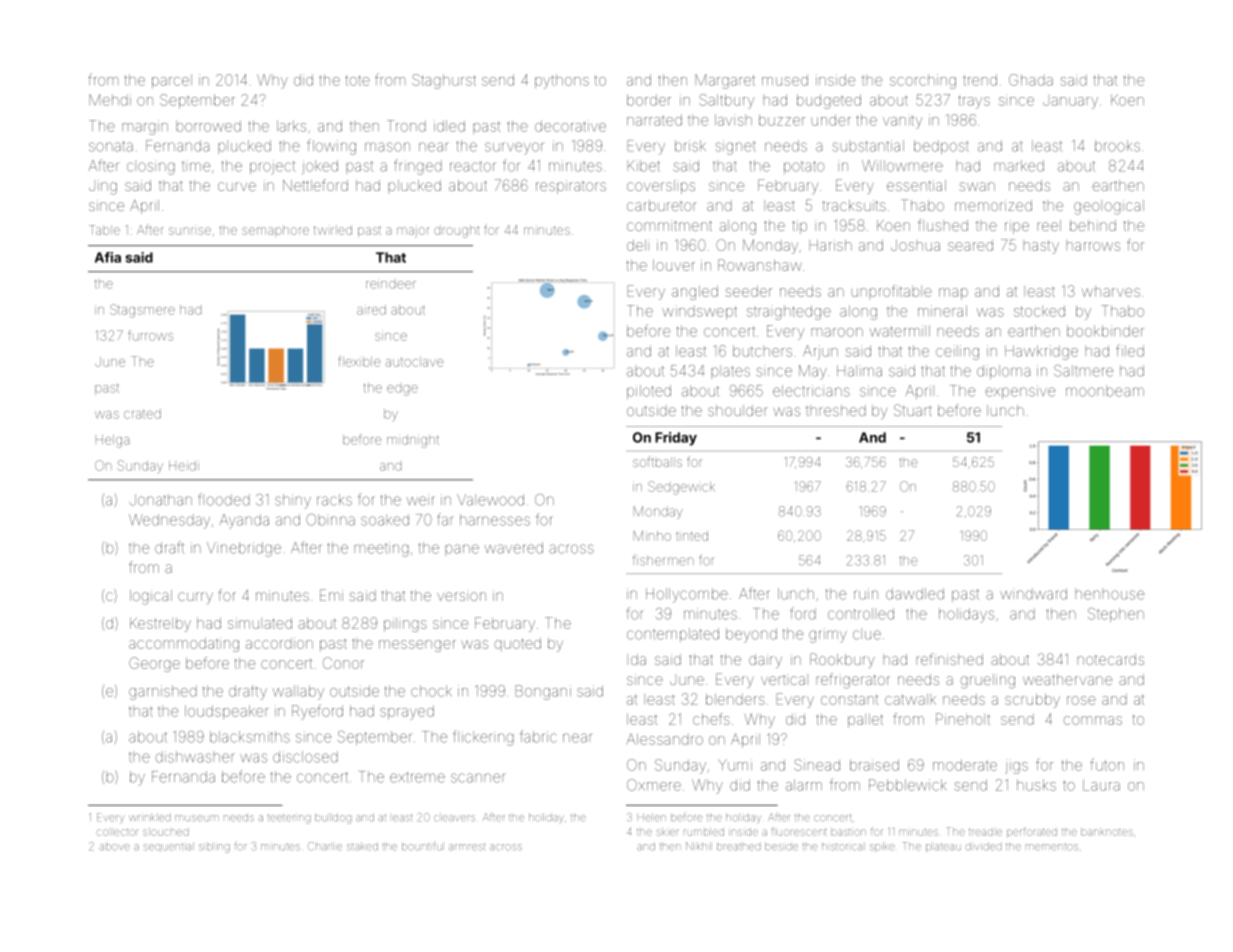 The image size is (1233, 952). I want to click on Heidi, so click(184, 466).
